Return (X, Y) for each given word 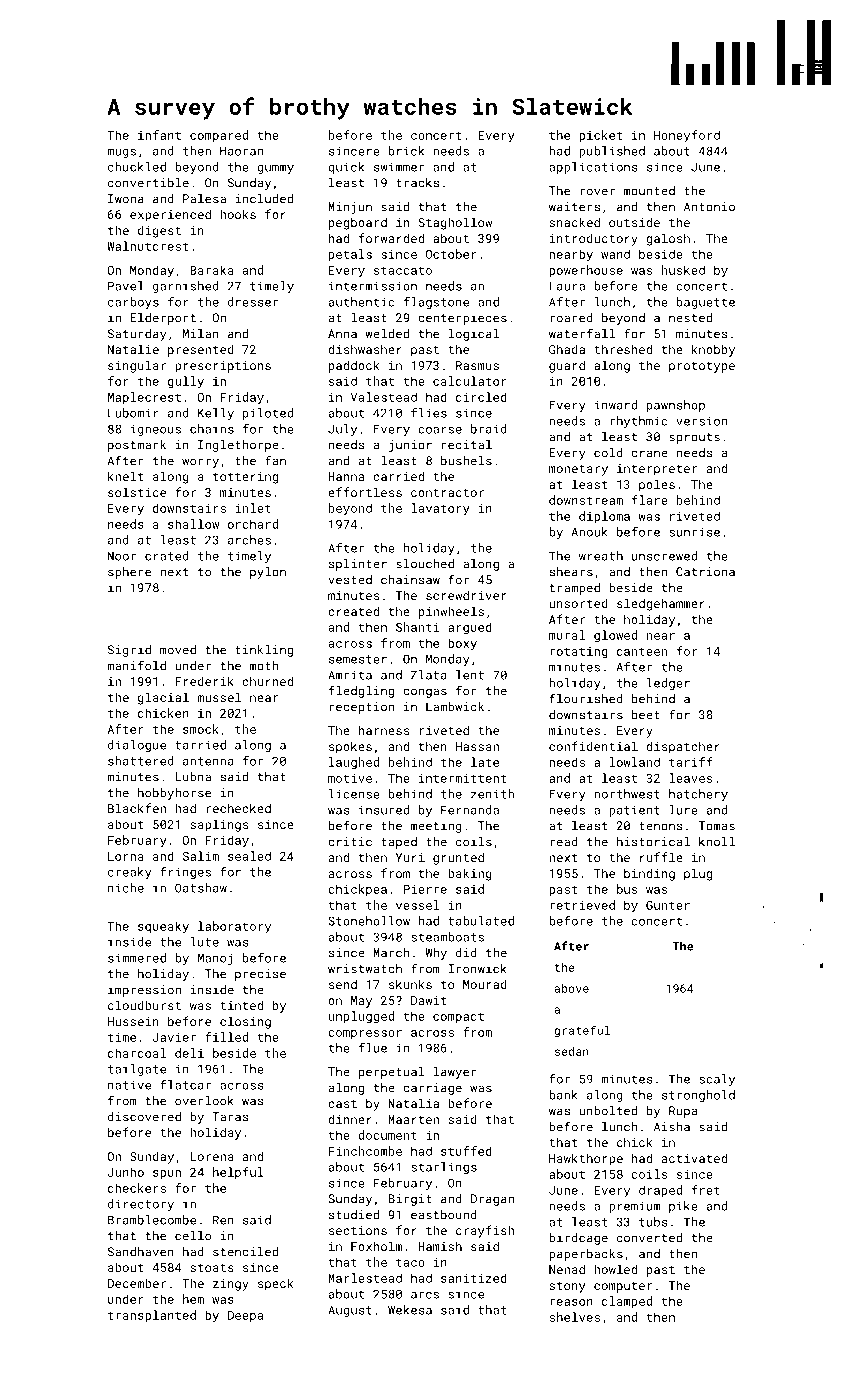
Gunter (668, 905)
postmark (137, 446)
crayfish (485, 1231)
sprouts (694, 438)
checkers (137, 1188)
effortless (365, 492)
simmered (137, 958)
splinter (358, 565)
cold (608, 453)
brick (406, 151)
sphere (129, 573)
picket (601, 136)
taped (399, 843)
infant (159, 135)
